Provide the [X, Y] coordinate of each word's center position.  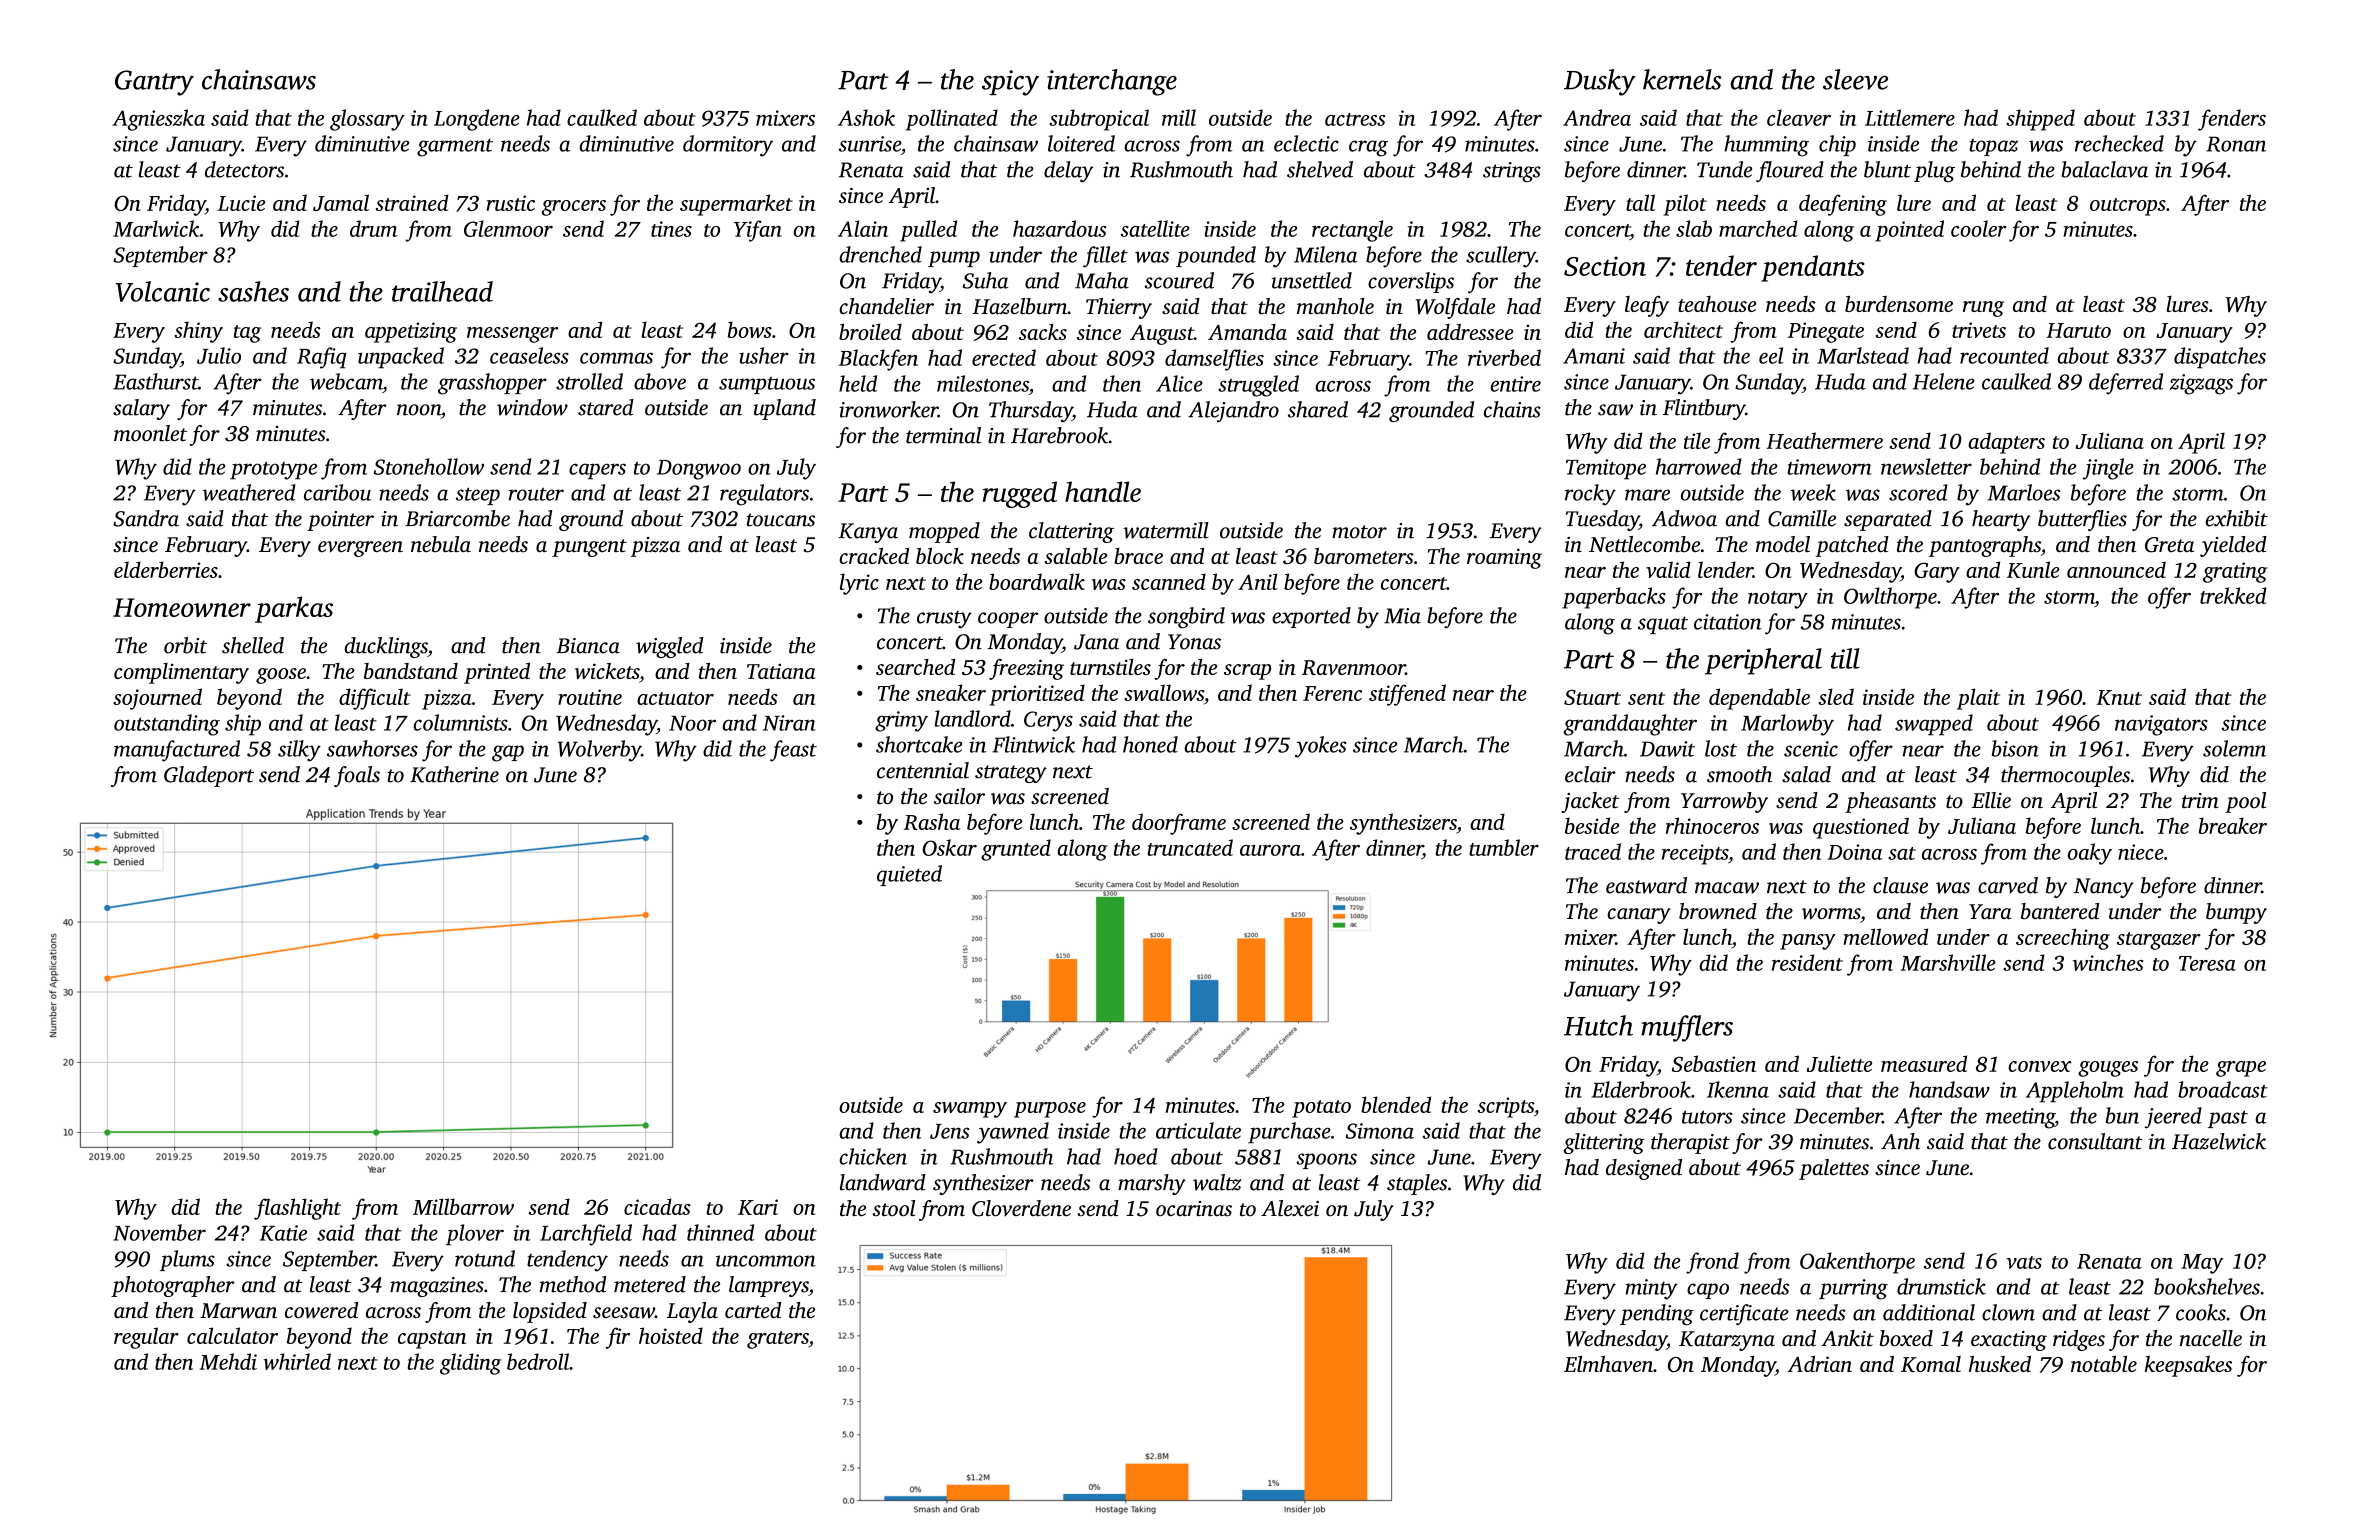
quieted [909, 875]
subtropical [1099, 120]
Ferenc [1332, 693]
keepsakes [2188, 1366]
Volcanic [163, 291]
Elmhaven [1608, 1364]
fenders [2232, 120]
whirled [297, 1361]
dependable [1759, 699]
